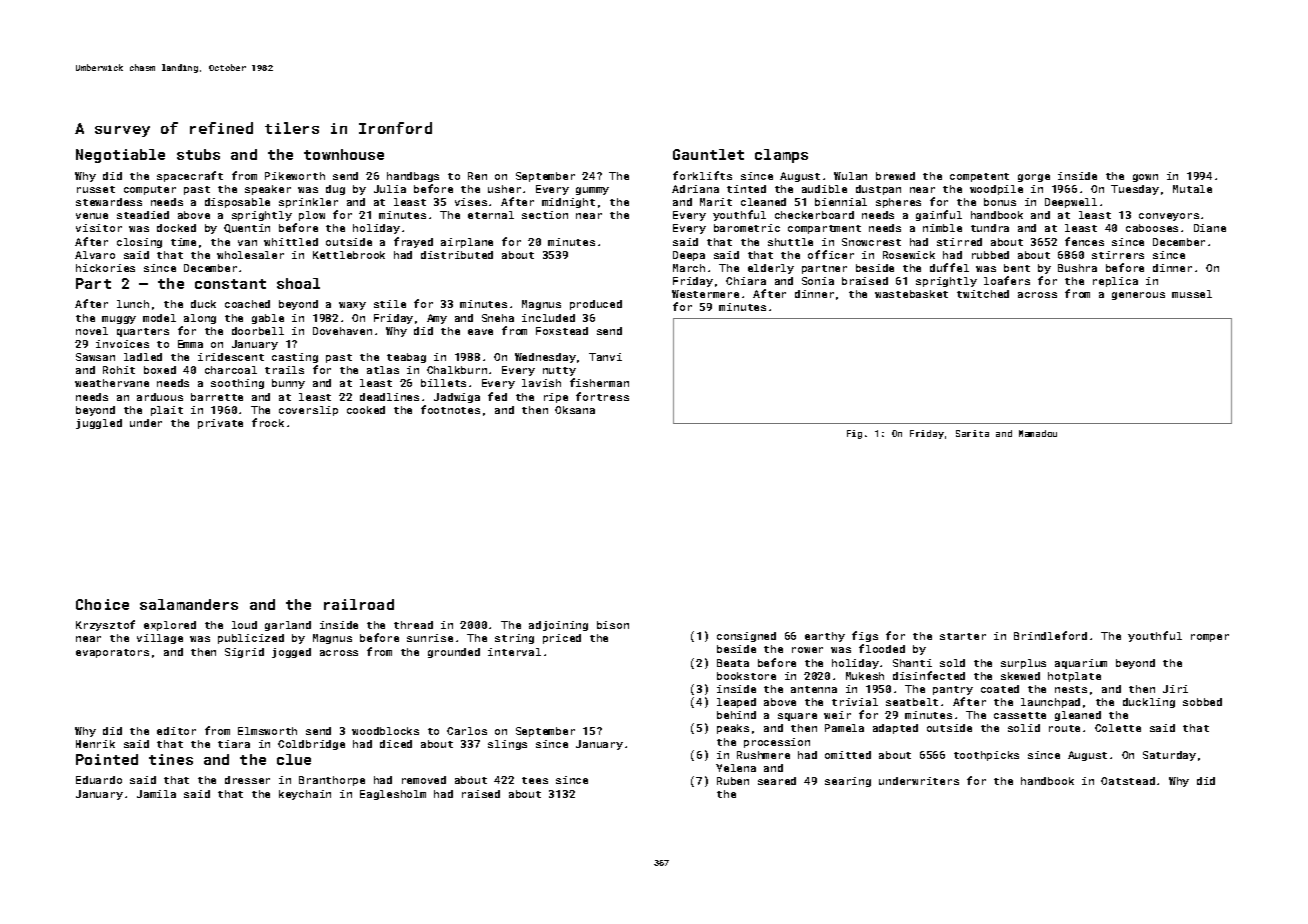  Describe the element at coordinates (480, 332) in the document. I see `eave` at that location.
